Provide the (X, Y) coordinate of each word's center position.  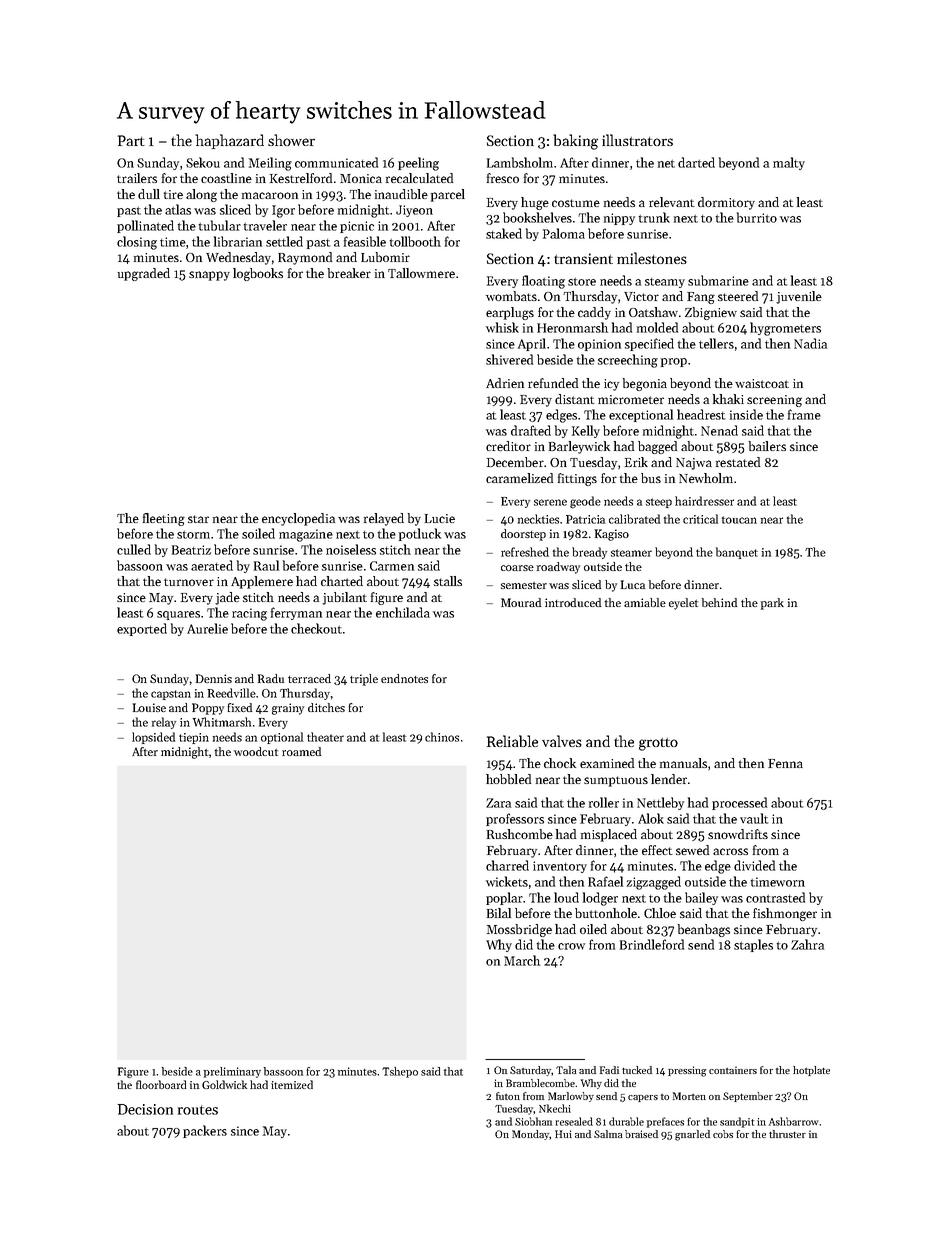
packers (205, 1131)
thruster (787, 1134)
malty (789, 163)
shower (291, 140)
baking (575, 142)
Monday (531, 1135)
